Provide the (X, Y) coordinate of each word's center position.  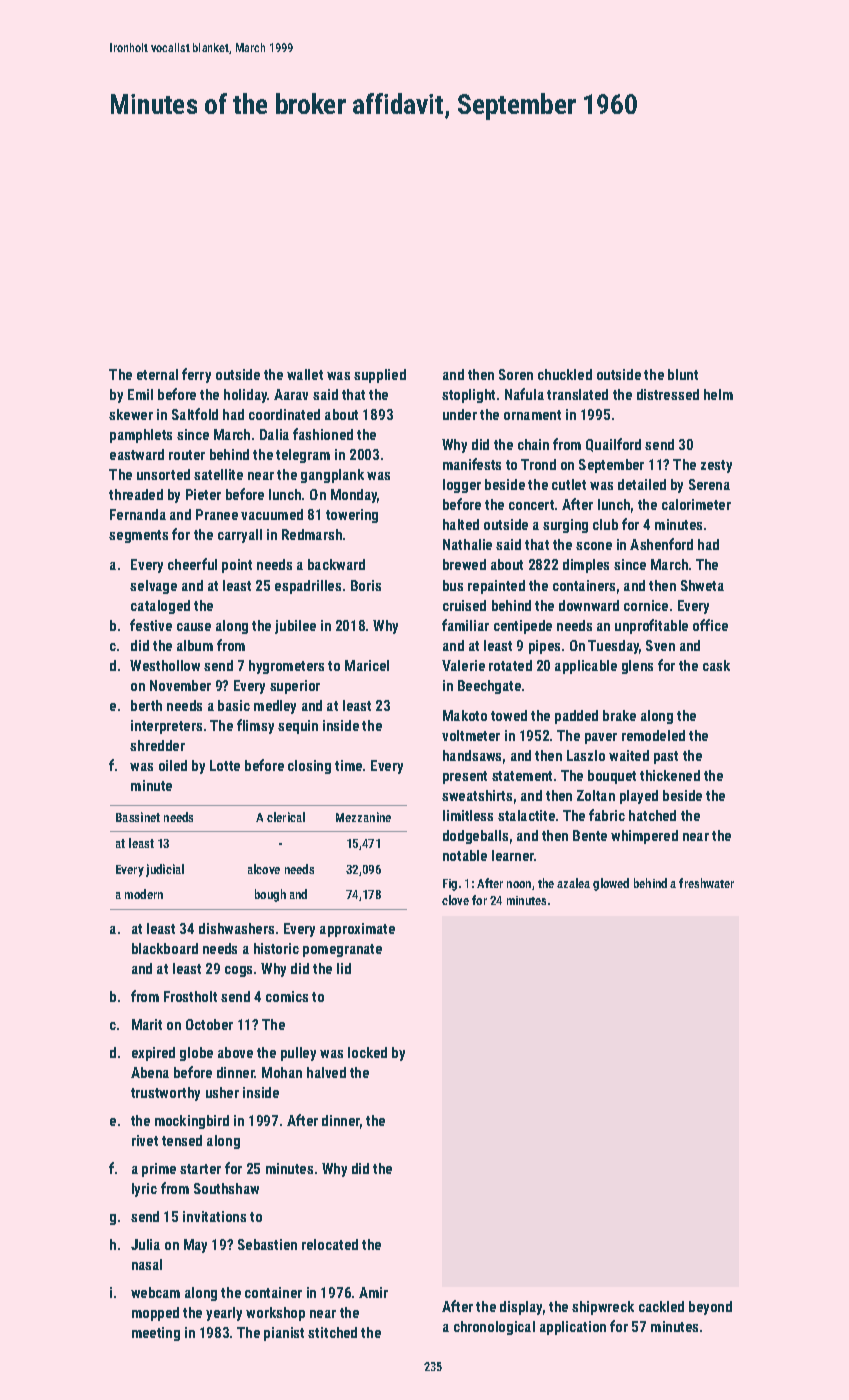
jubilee (295, 627)
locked (367, 1052)
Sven (660, 645)
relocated (330, 1244)
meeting (156, 1334)
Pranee (217, 514)
